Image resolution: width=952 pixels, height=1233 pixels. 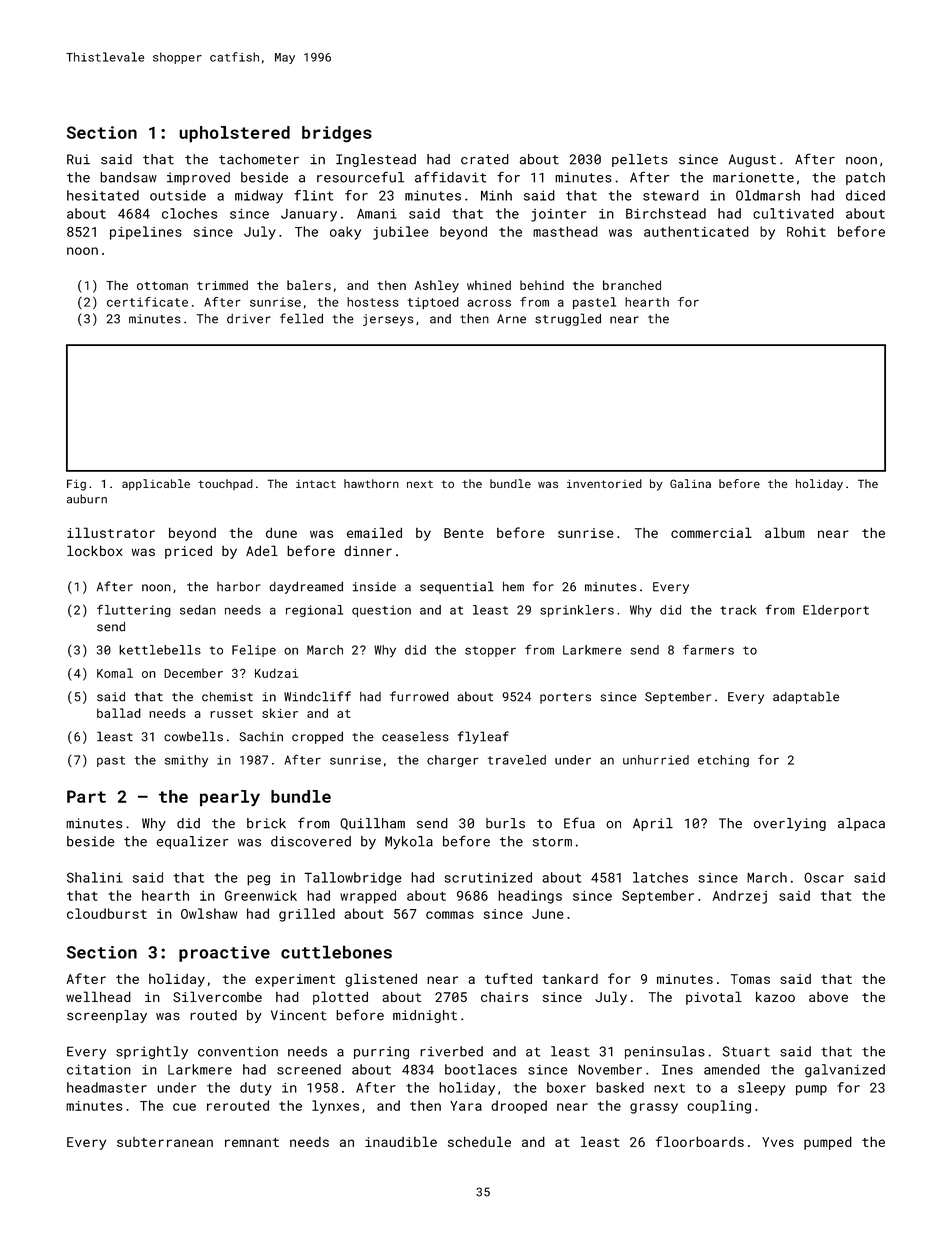 What do you see at coordinates (752, 160) in the page?
I see `August` at bounding box center [752, 160].
